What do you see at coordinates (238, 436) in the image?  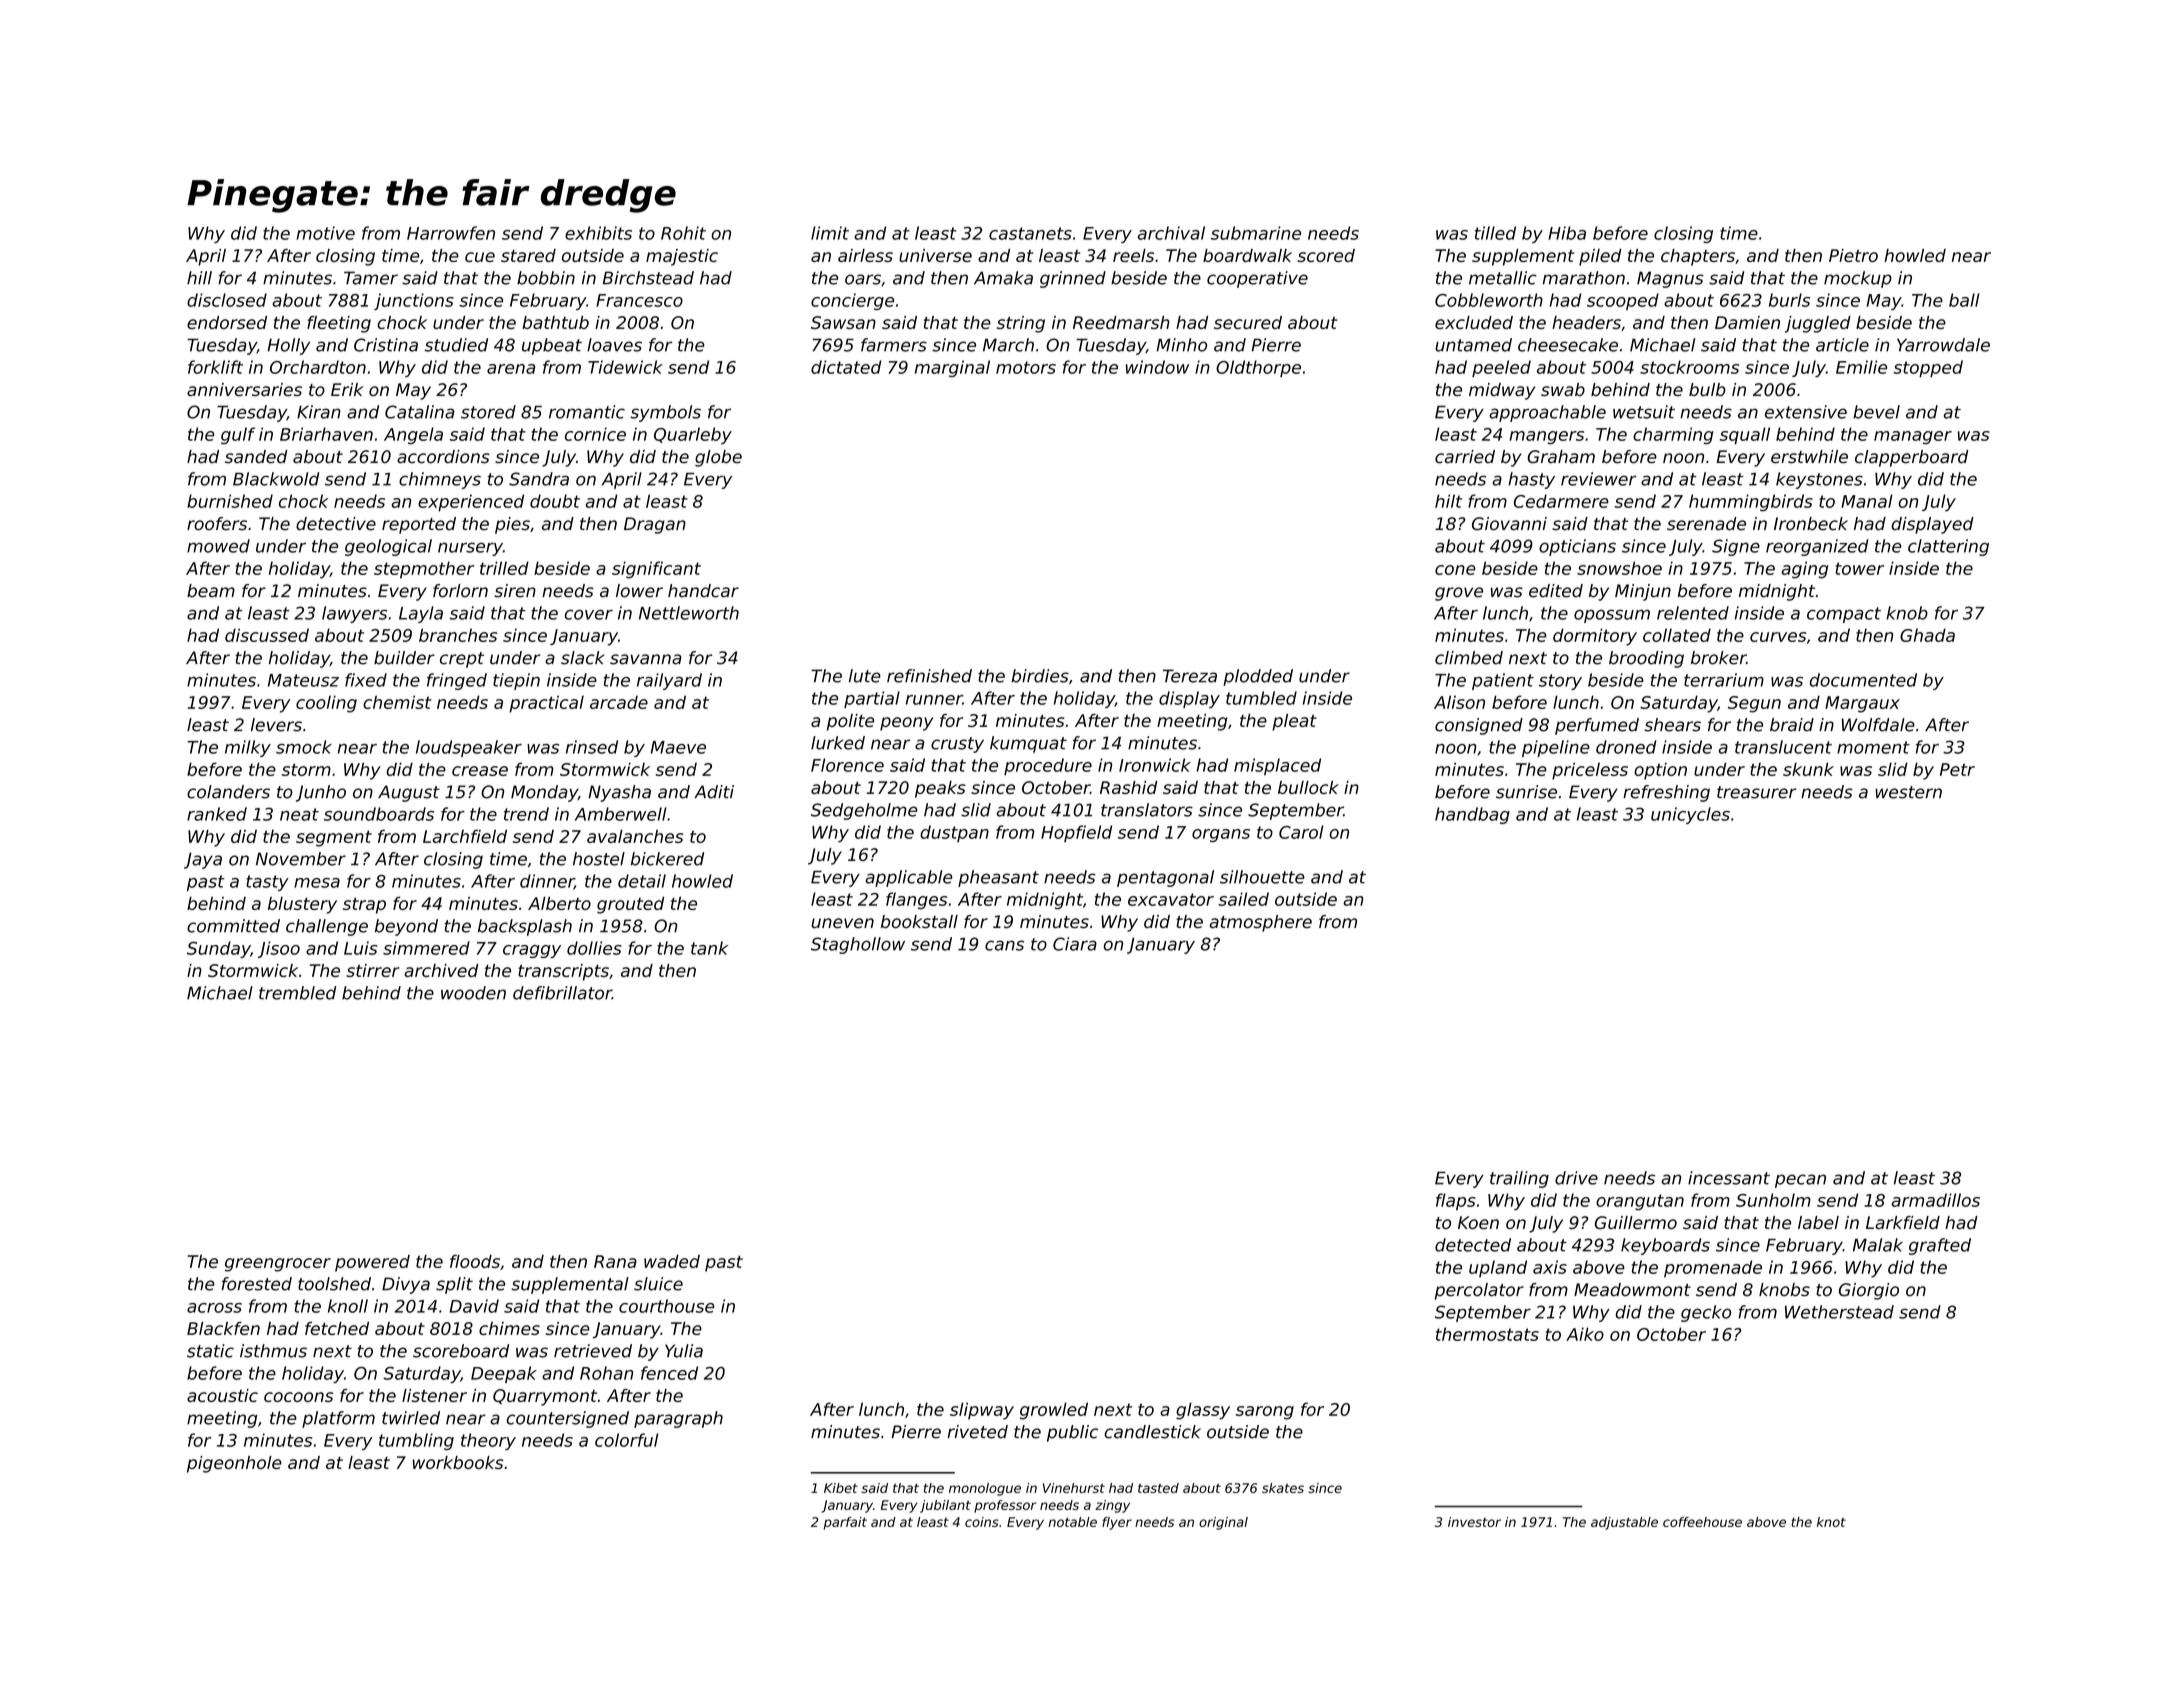 I see `gulf` at bounding box center [238, 436].
